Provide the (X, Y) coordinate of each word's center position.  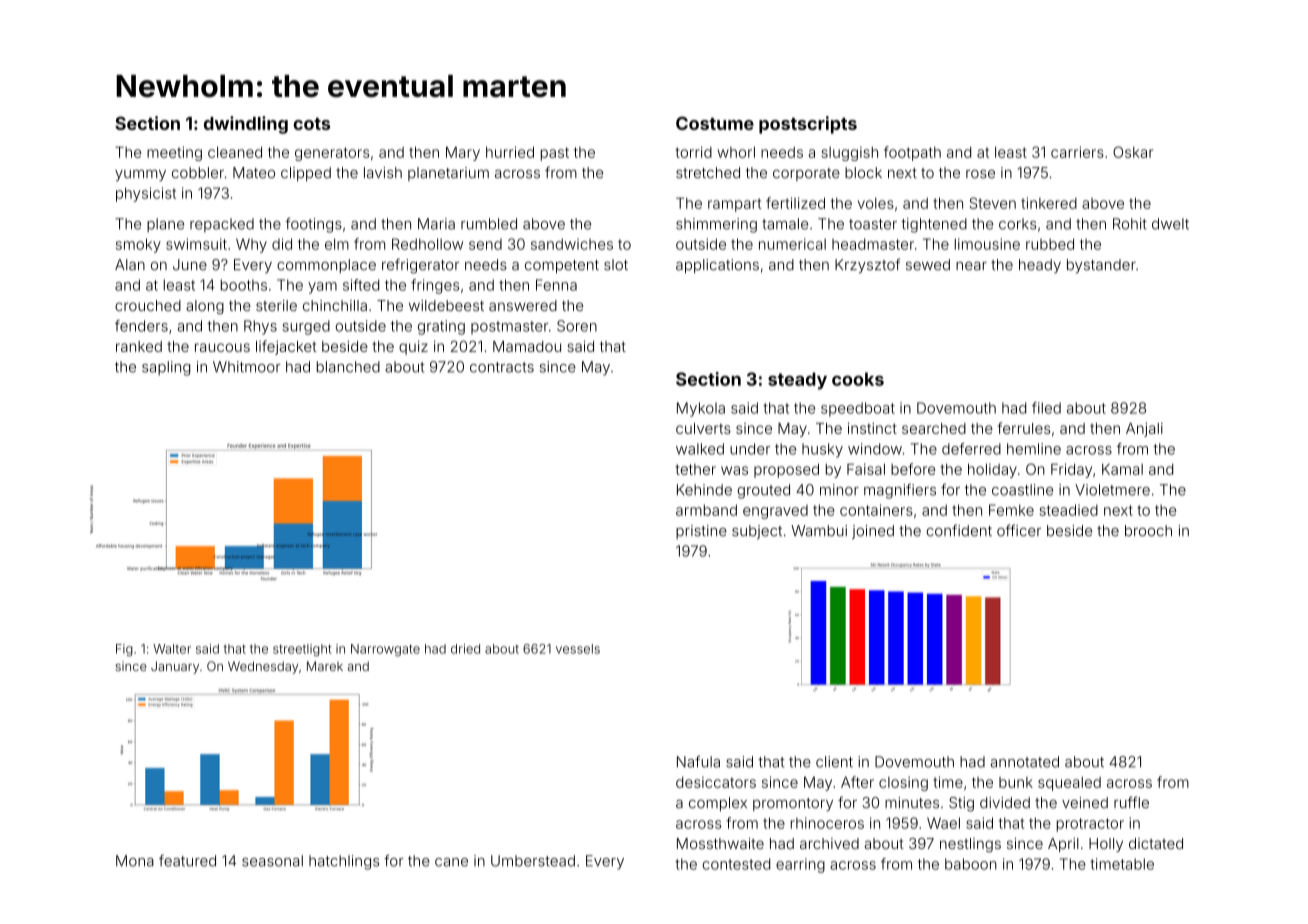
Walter (172, 649)
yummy (140, 175)
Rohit (1130, 224)
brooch (1148, 531)
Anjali (1144, 429)
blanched (348, 367)
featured (187, 861)
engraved (775, 512)
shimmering (716, 225)
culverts (703, 428)
